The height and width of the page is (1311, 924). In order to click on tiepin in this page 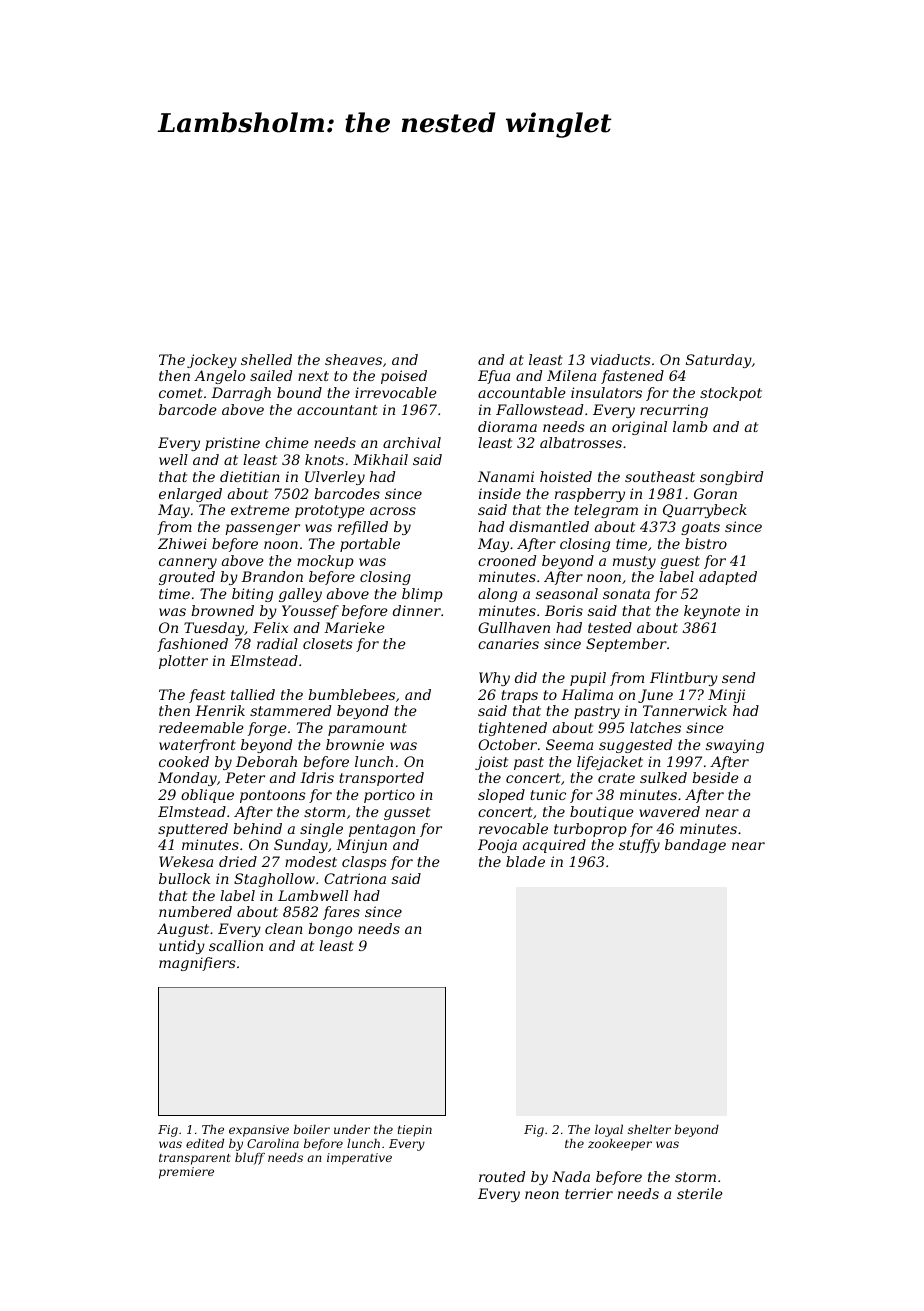, I will do `click(415, 1131)`.
